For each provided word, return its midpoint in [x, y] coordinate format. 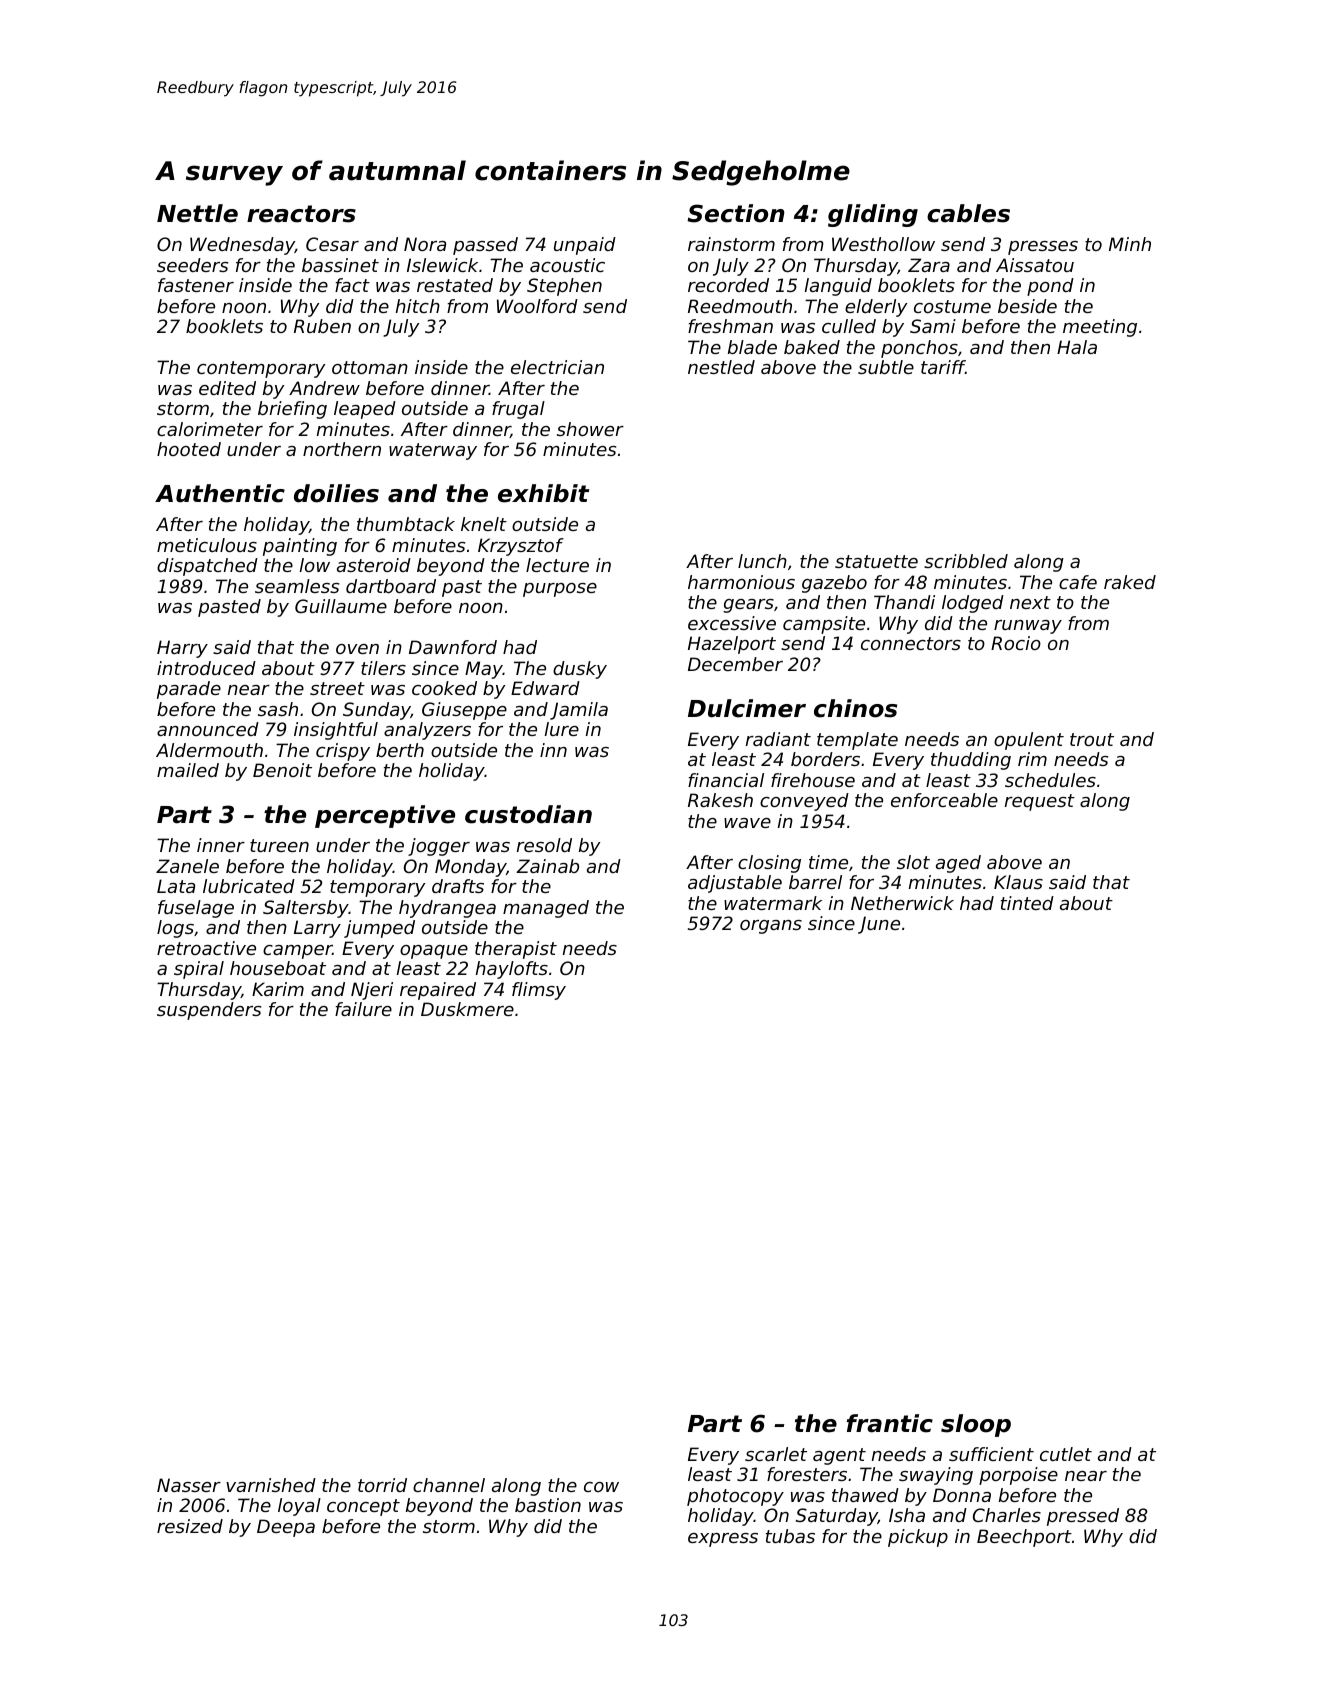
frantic [890, 1423]
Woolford [537, 306]
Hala [1077, 347]
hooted [189, 449]
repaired [438, 991]
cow [601, 1487]
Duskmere [467, 1009]
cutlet [1066, 1454]
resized [190, 1526]
